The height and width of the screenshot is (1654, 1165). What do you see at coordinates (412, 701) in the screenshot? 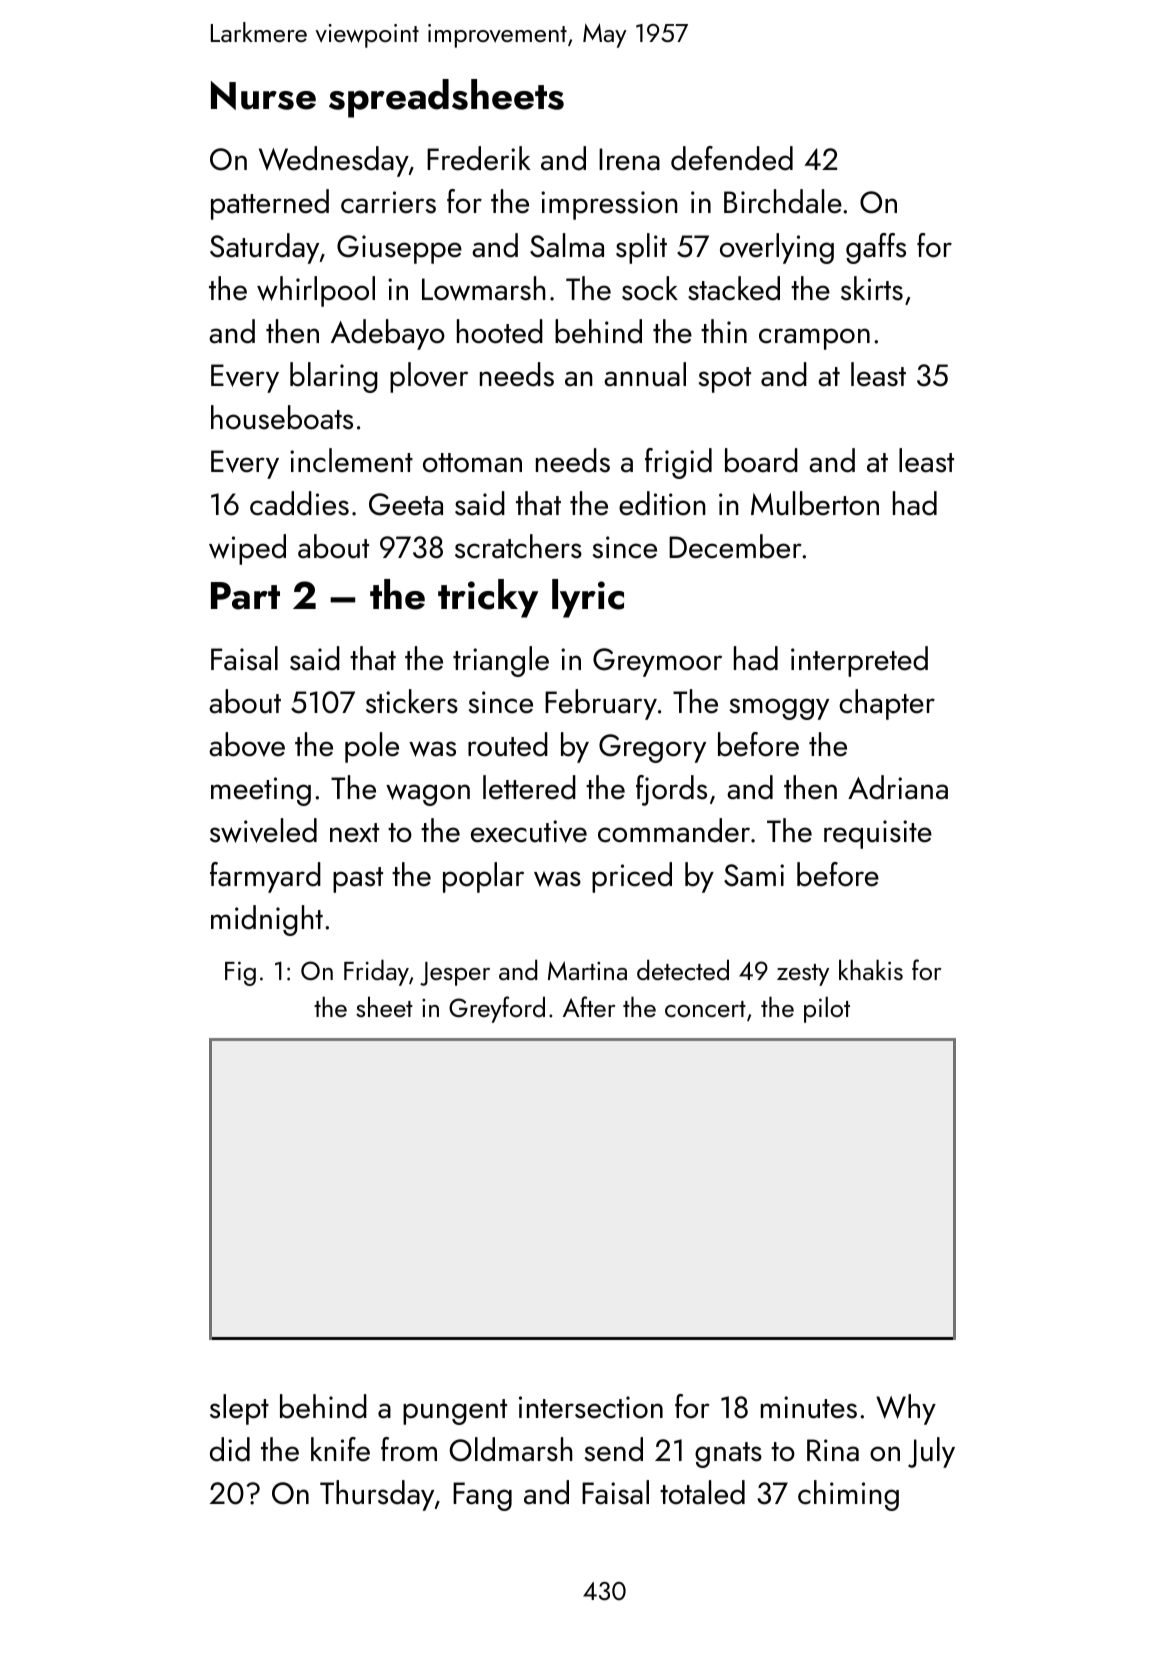
I see `stickers` at bounding box center [412, 701].
